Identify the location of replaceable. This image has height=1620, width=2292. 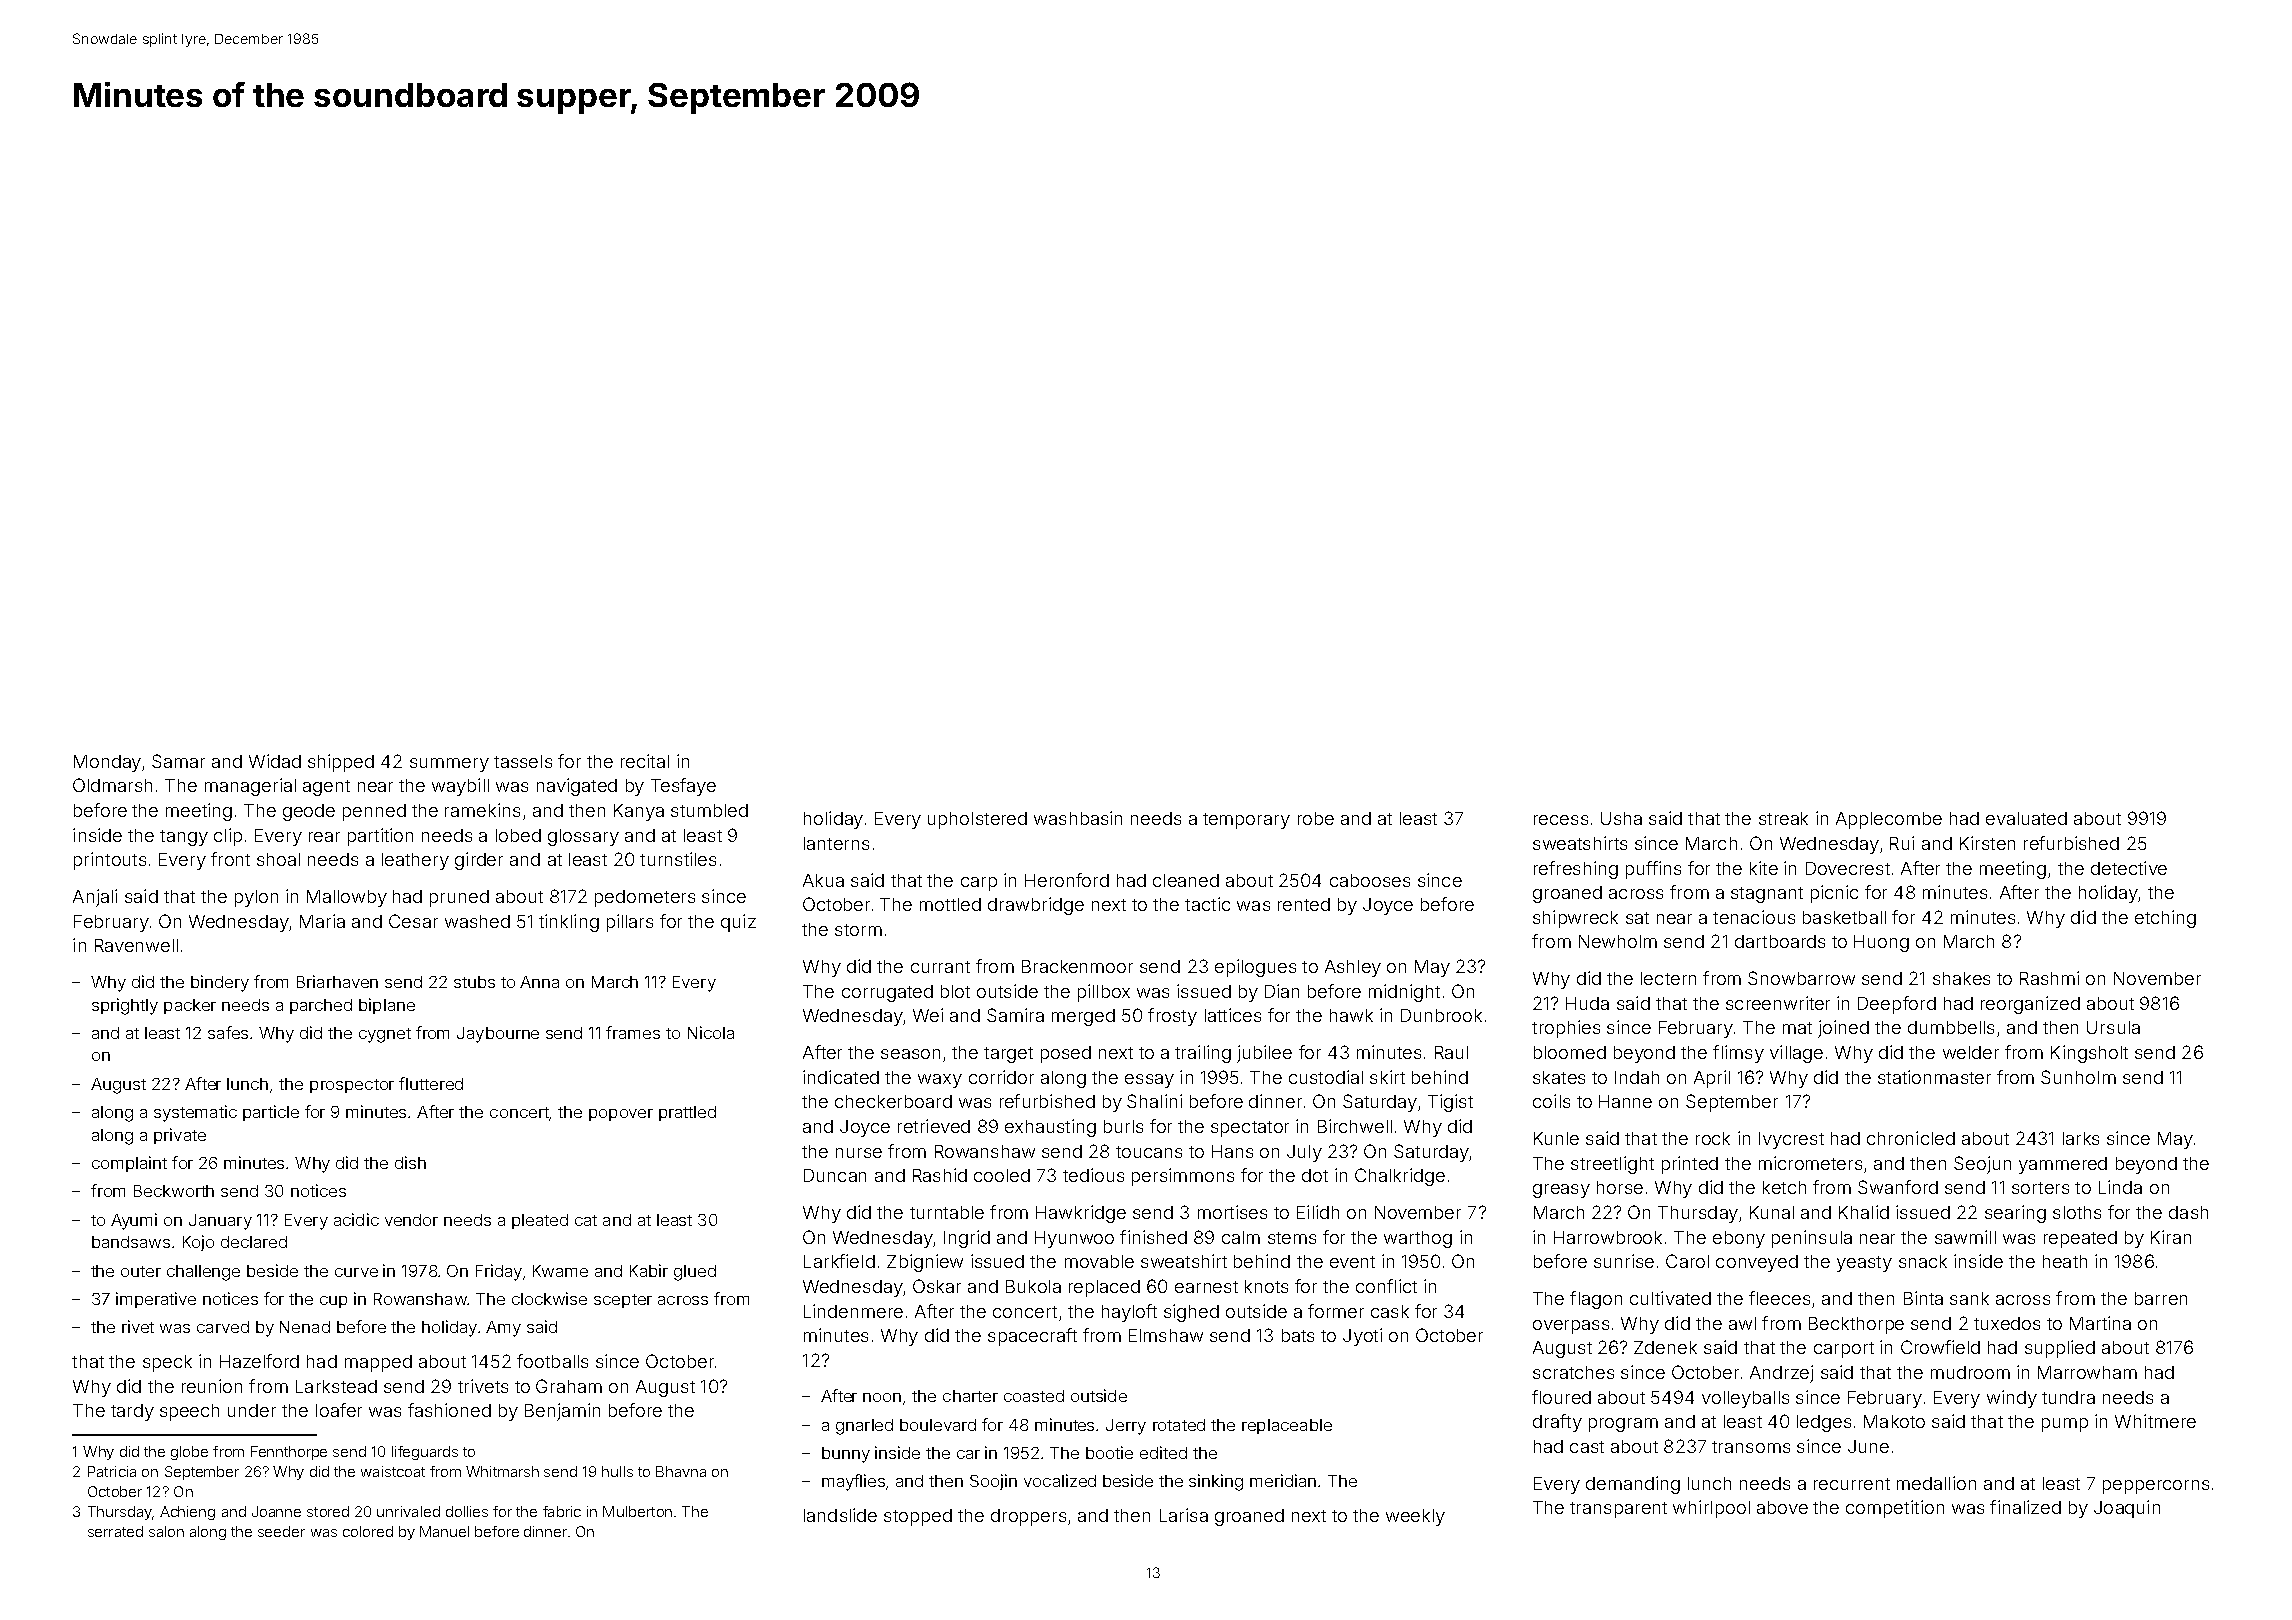
(1287, 1426).
